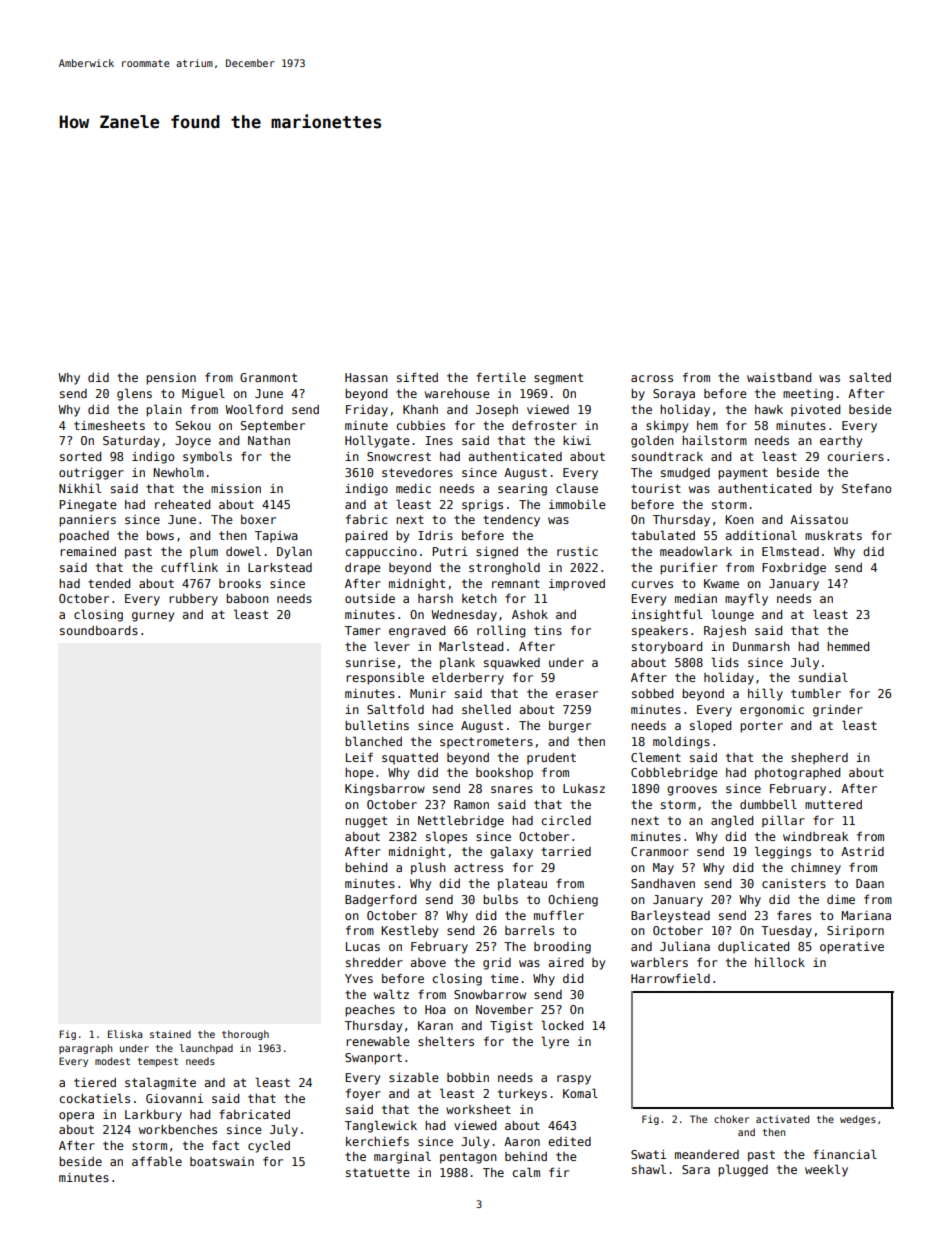 The image size is (952, 1233). Describe the element at coordinates (171, 379) in the image. I see `pension` at that location.
